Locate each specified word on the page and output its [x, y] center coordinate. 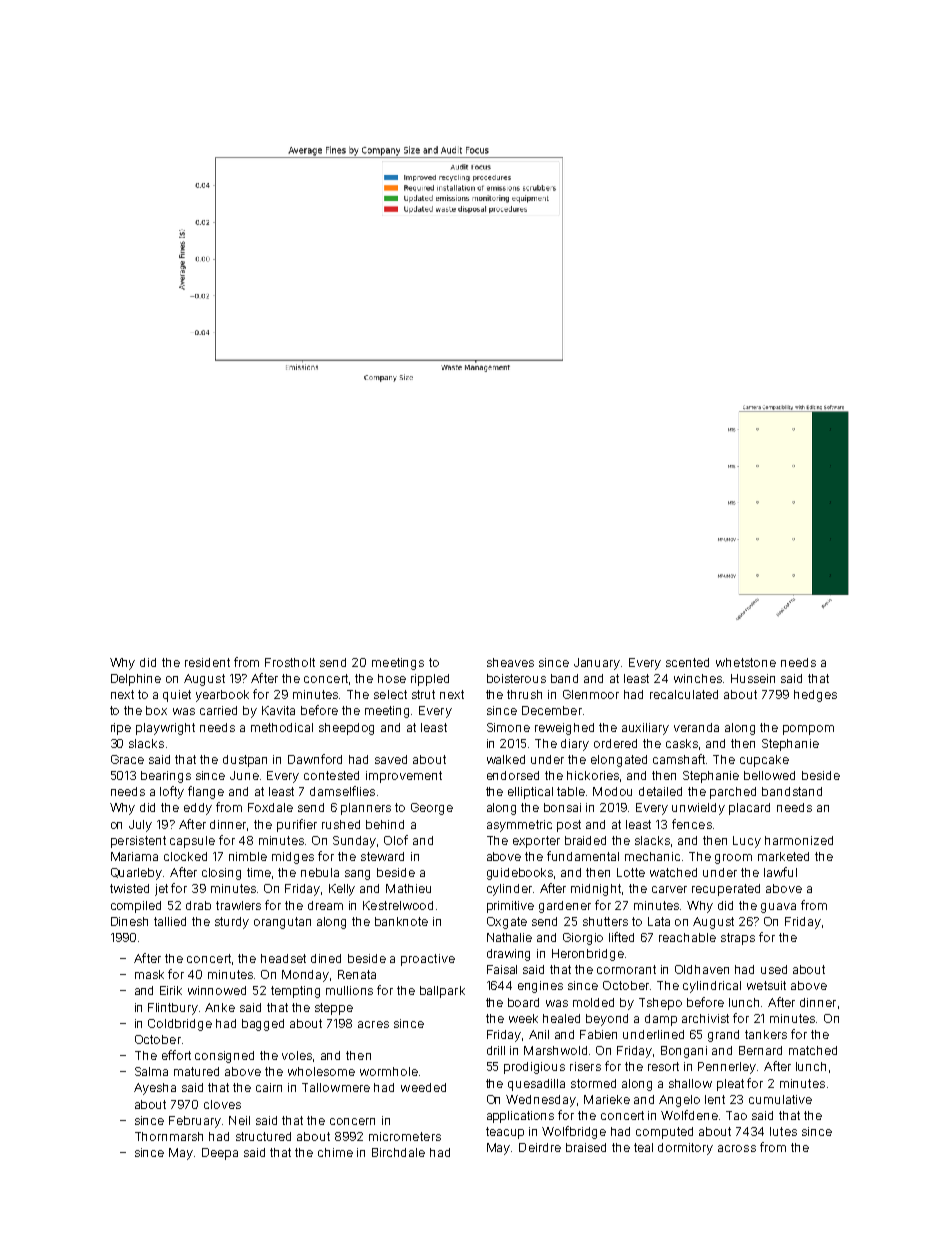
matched [813, 1050]
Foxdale [270, 807]
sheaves [510, 662]
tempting [295, 992]
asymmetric [519, 826]
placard [749, 809]
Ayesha [155, 1089]
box [156, 710]
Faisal [502, 969]
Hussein [753, 678]
